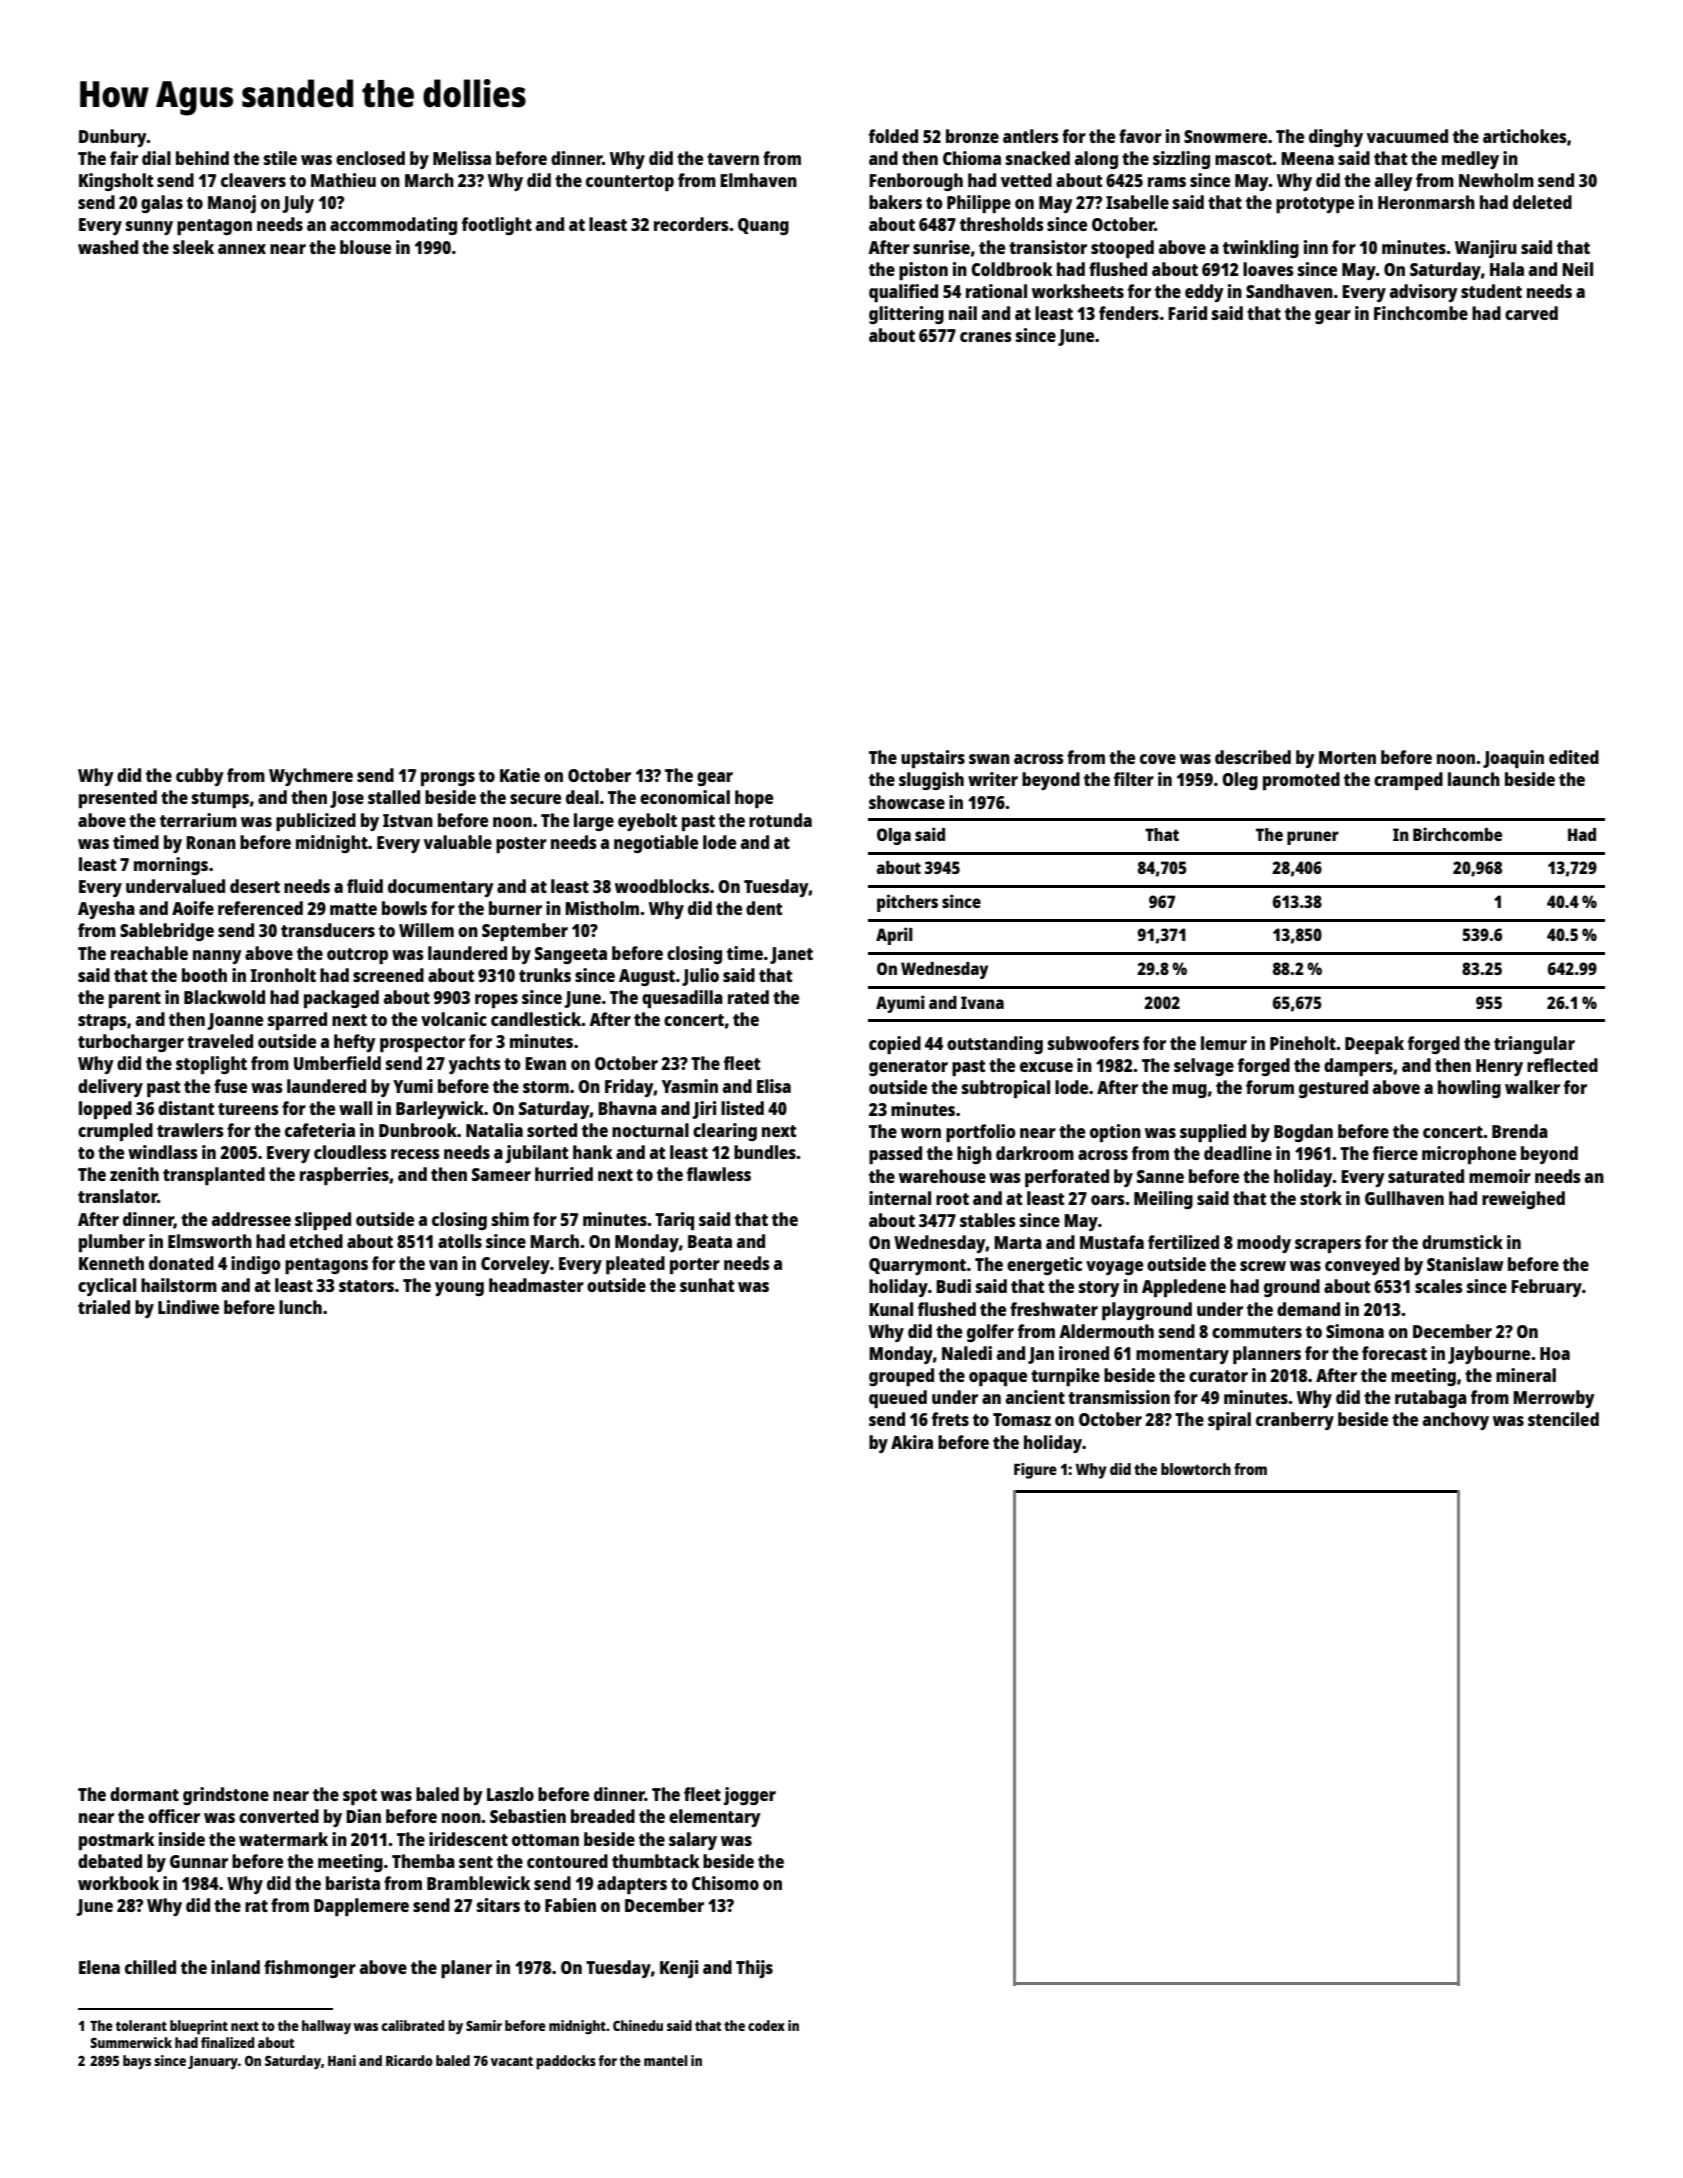 The height and width of the screenshot is (2178, 1683). I want to click on Figure, so click(1035, 1471).
